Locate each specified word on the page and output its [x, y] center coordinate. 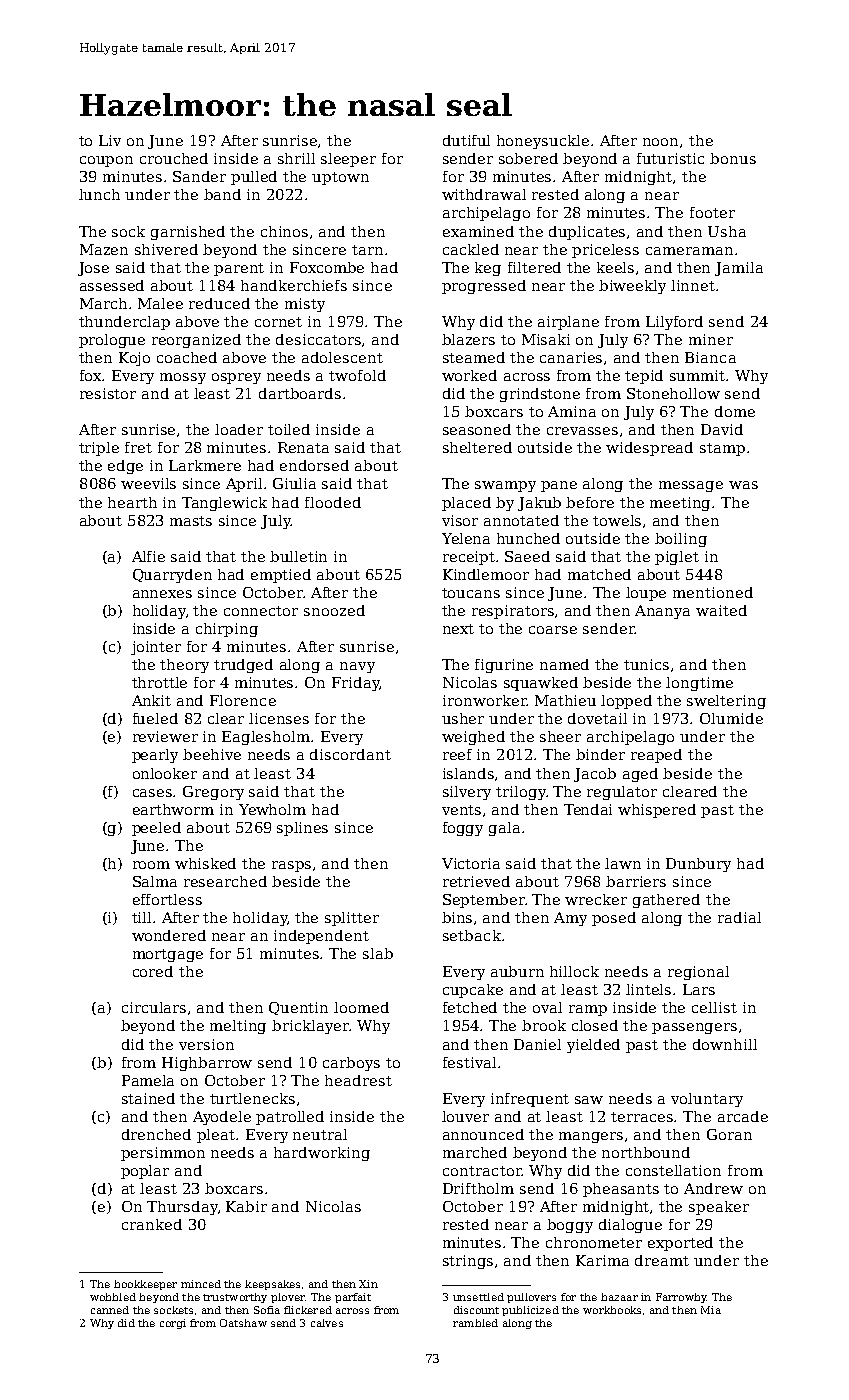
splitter [352, 919]
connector [261, 611]
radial [739, 917]
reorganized [196, 341]
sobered [528, 158]
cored [153, 971]
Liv [110, 140]
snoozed [334, 610]
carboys [351, 1064]
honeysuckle [543, 142]
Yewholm [272, 809]
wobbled [113, 1297]
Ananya [662, 612]
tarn [367, 250]
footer [712, 212]
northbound [646, 1152]
